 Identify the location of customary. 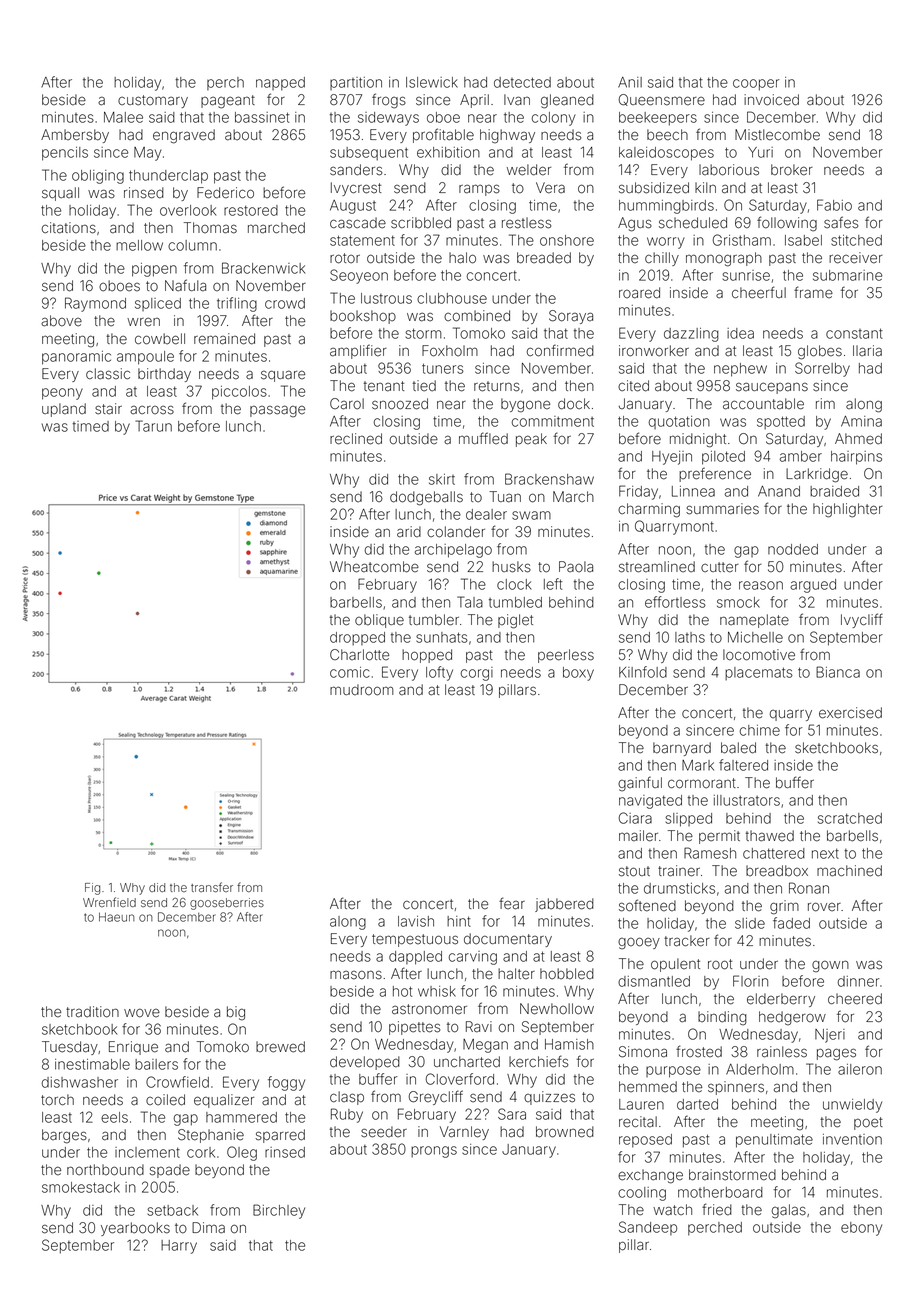
(153, 101).
